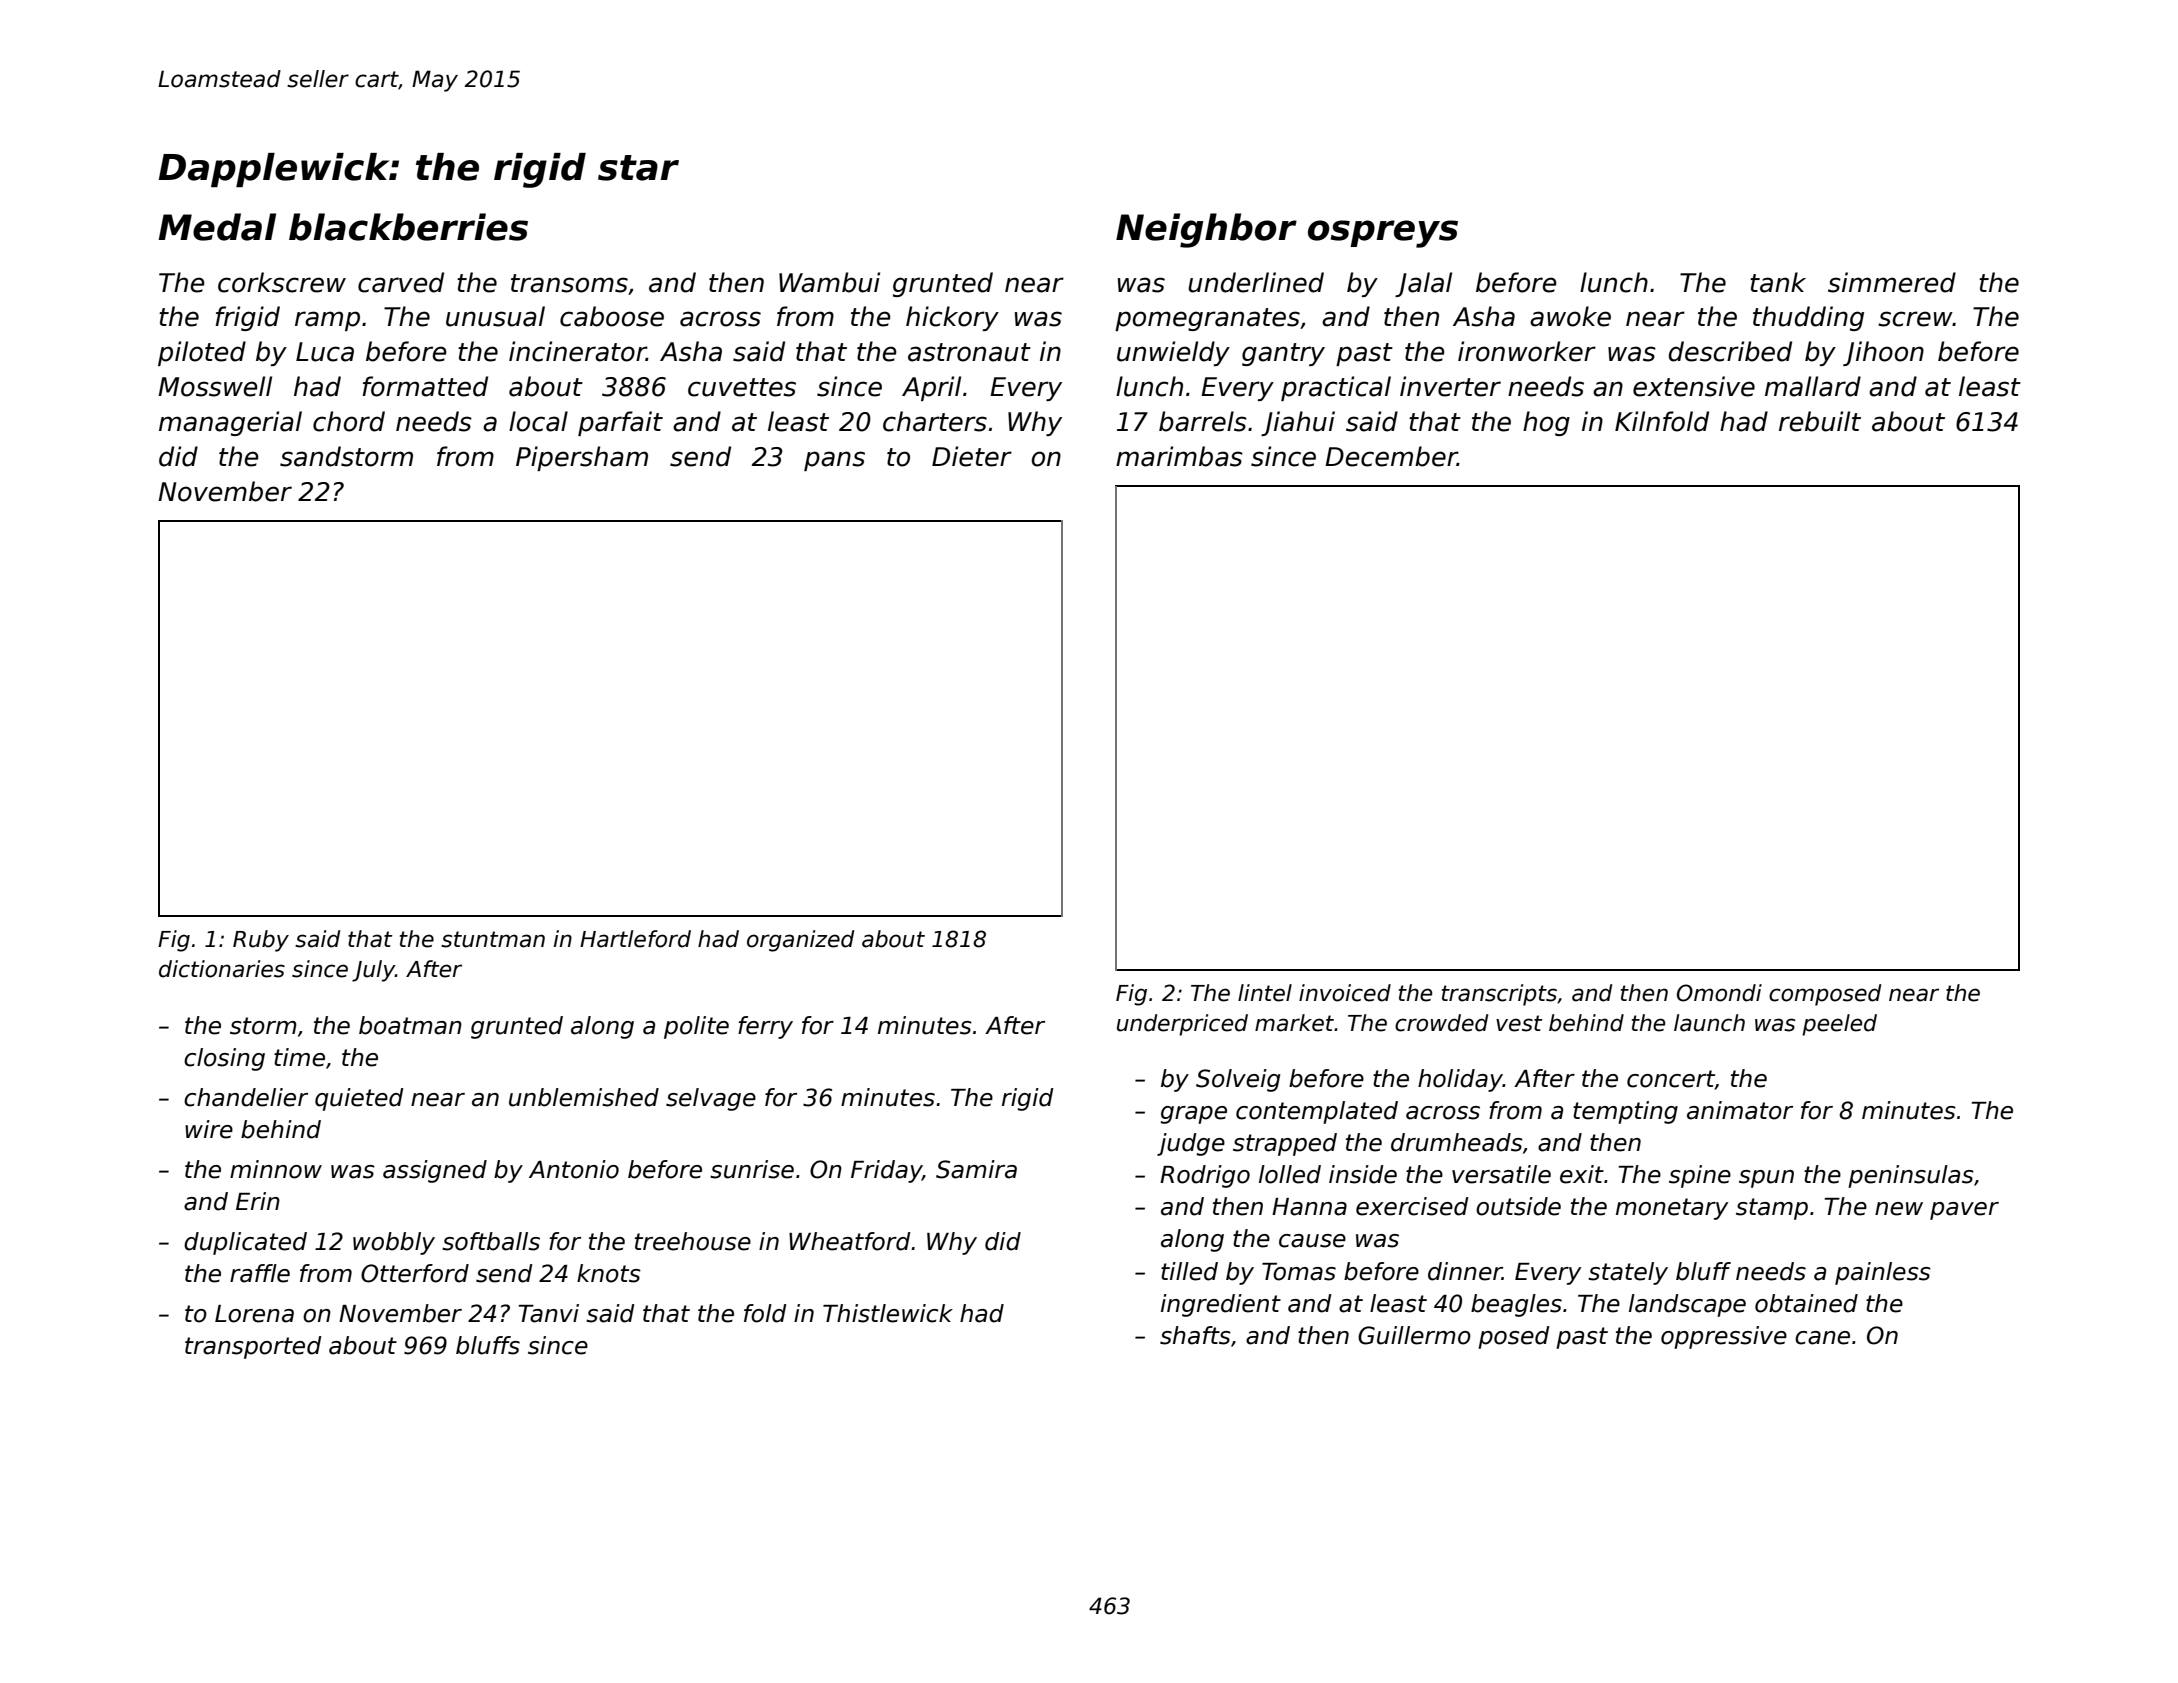 This page has width=2178, height=1683. What do you see at coordinates (230, 423) in the page?
I see `managerial` at bounding box center [230, 423].
